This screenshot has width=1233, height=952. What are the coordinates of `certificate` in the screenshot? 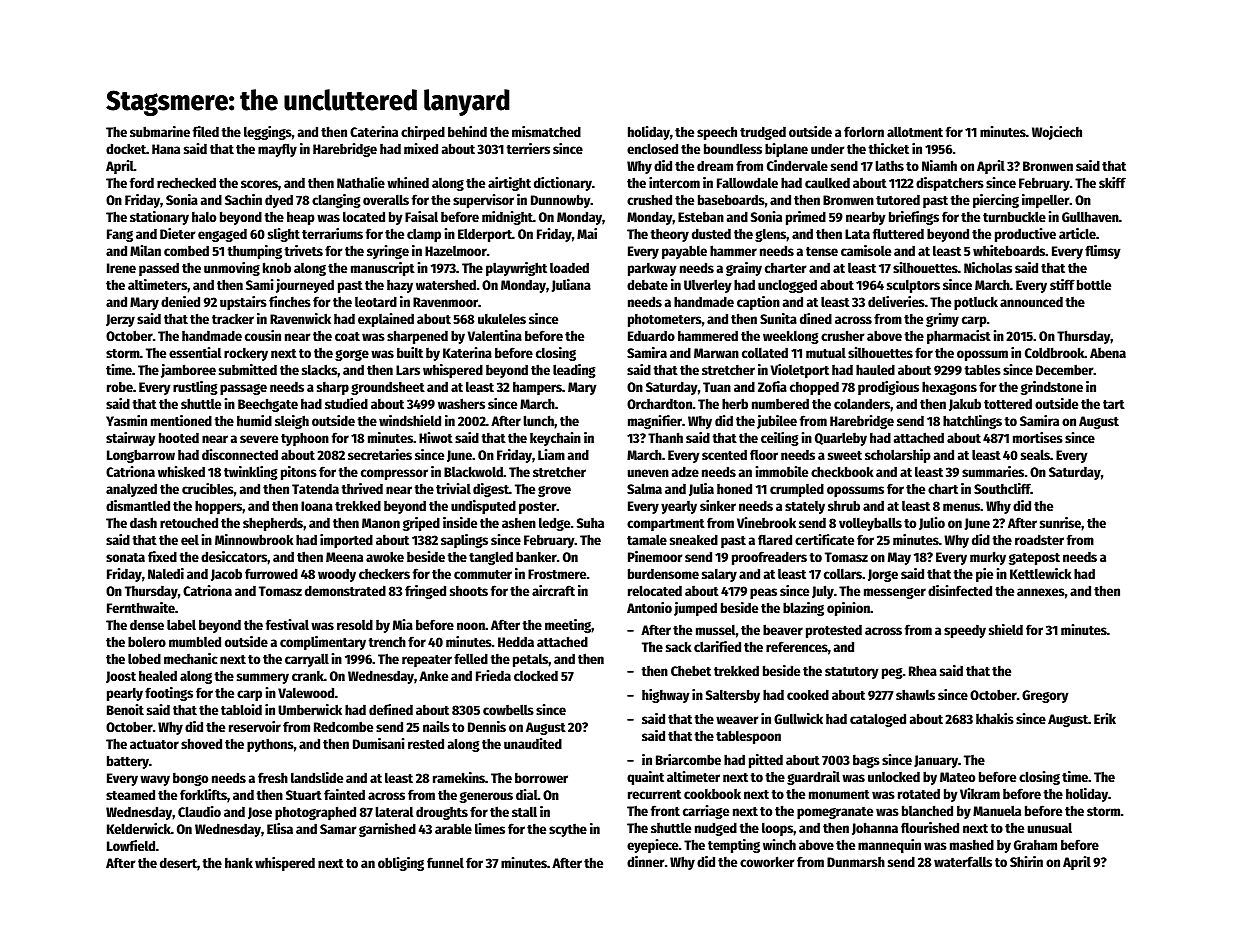 It's located at (824, 539).
